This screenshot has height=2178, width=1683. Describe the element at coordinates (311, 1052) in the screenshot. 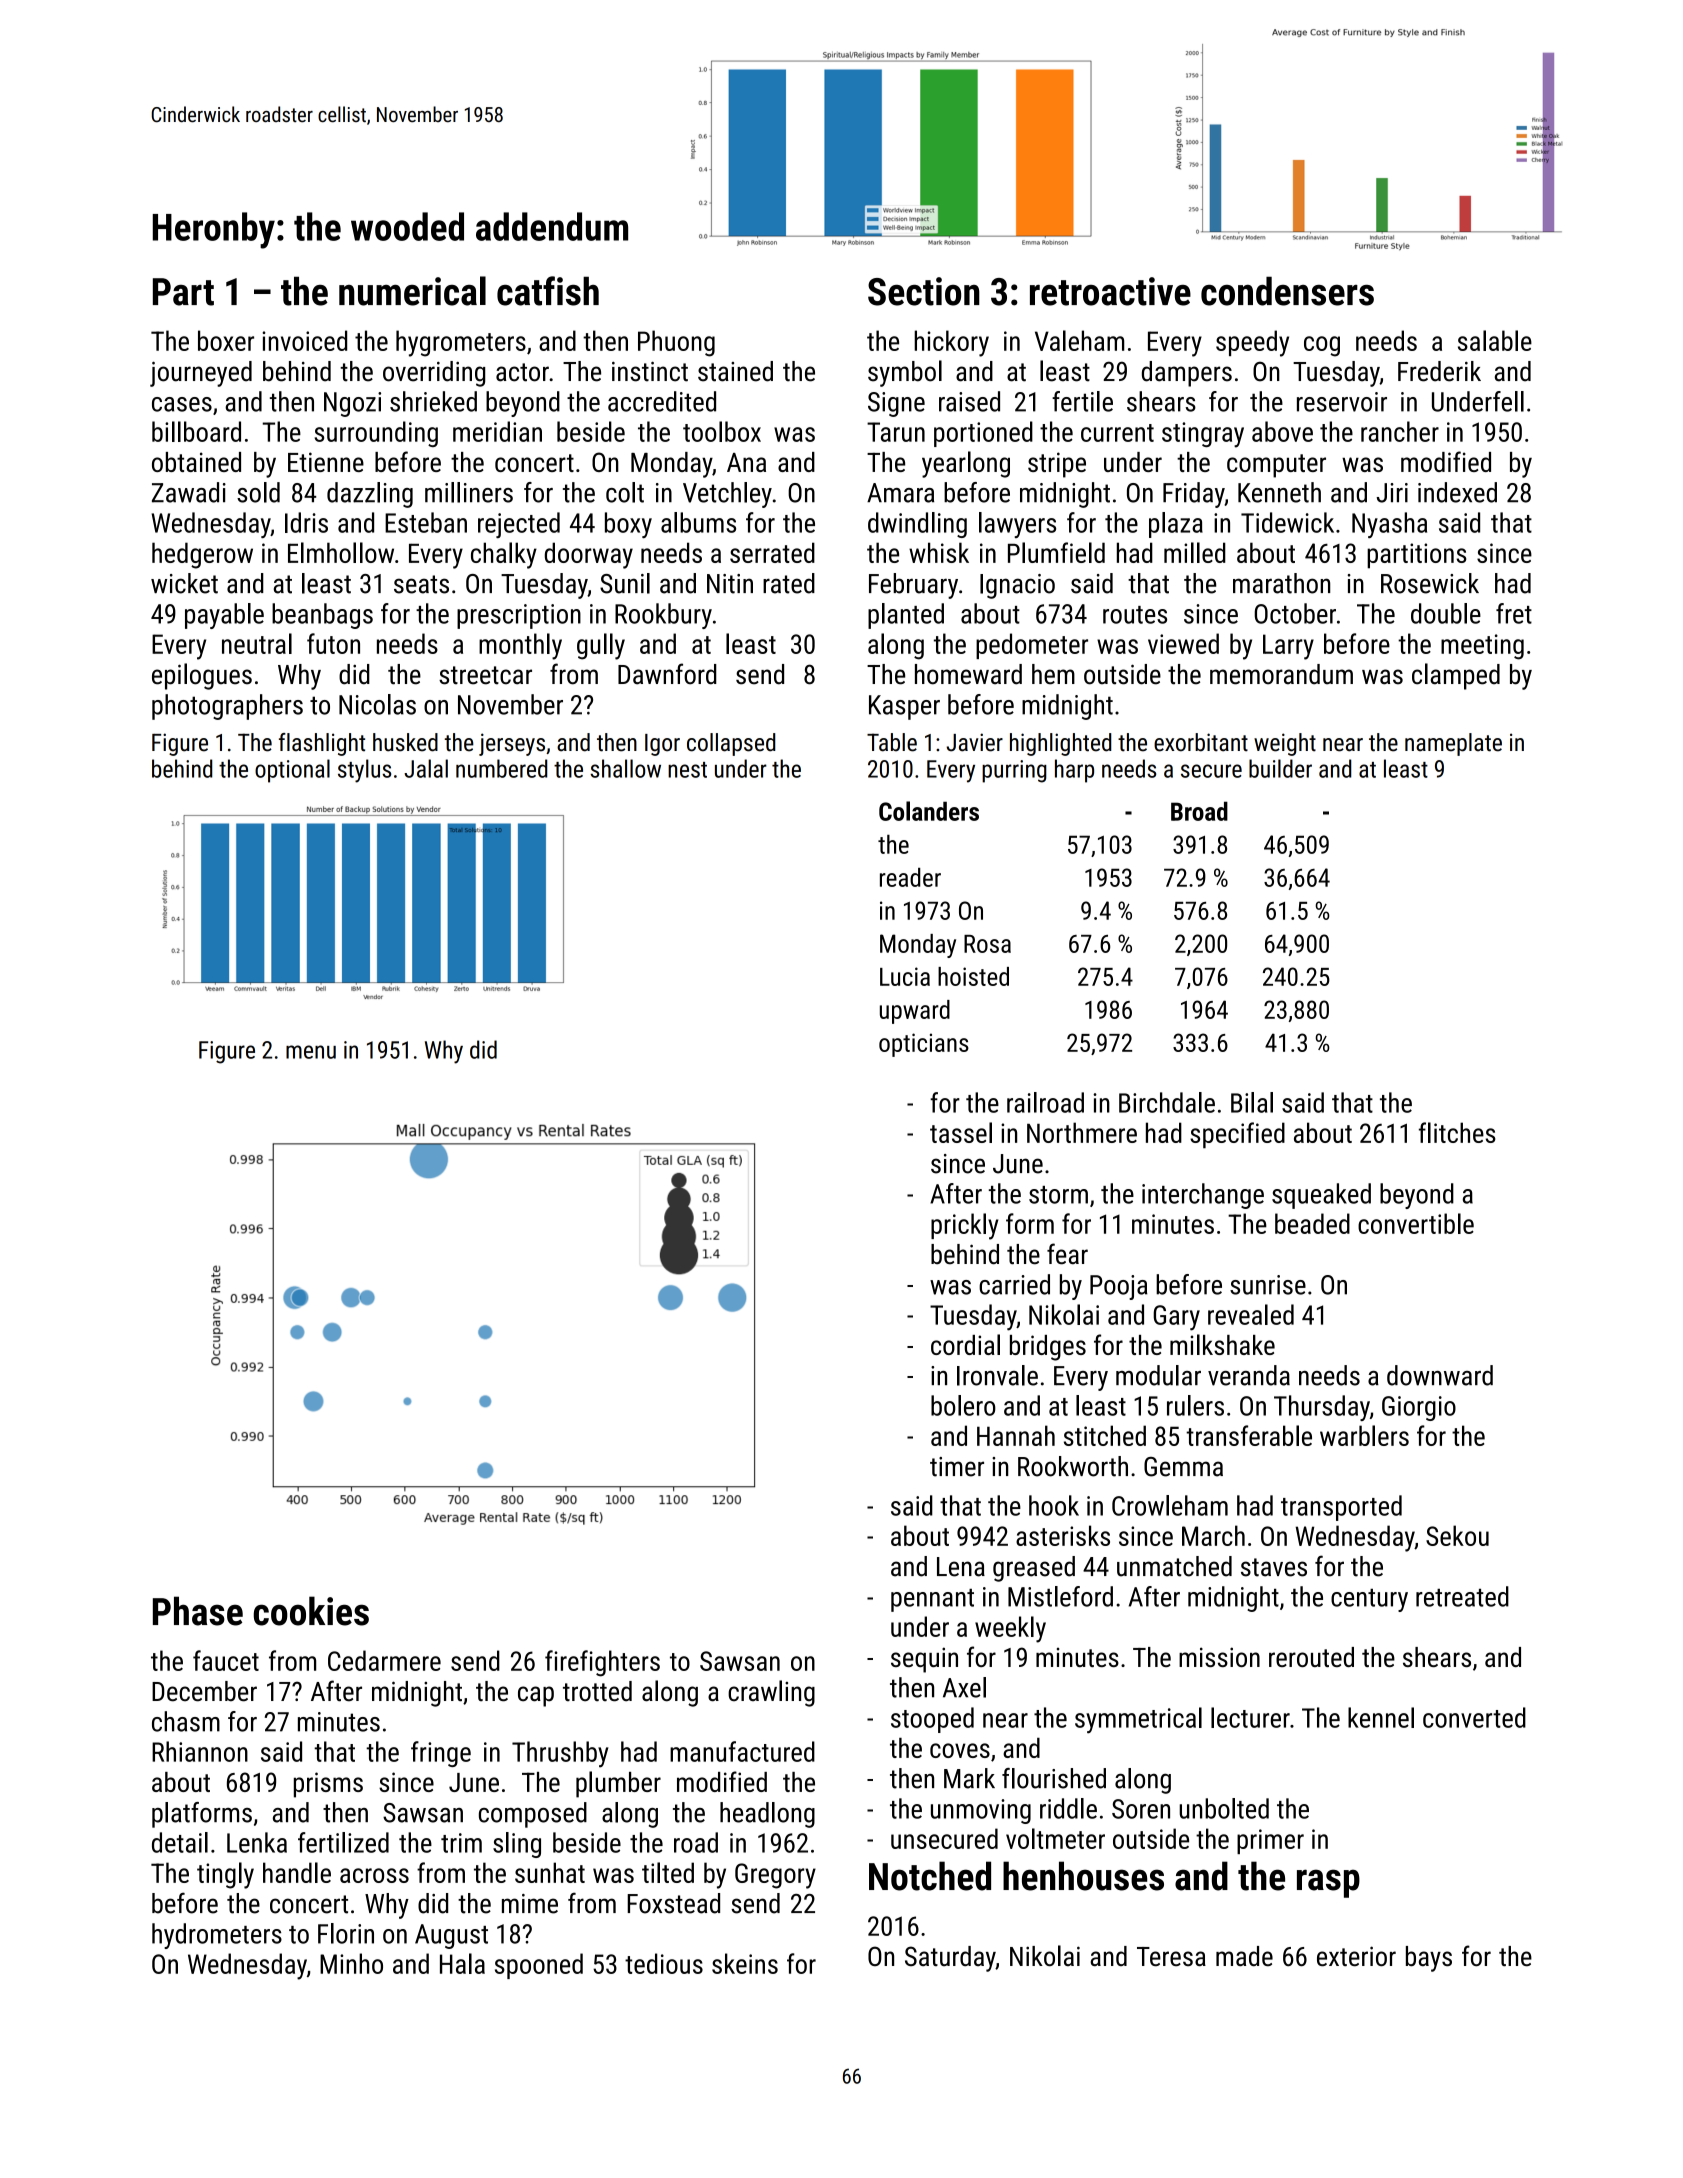

I see `menu` at that location.
